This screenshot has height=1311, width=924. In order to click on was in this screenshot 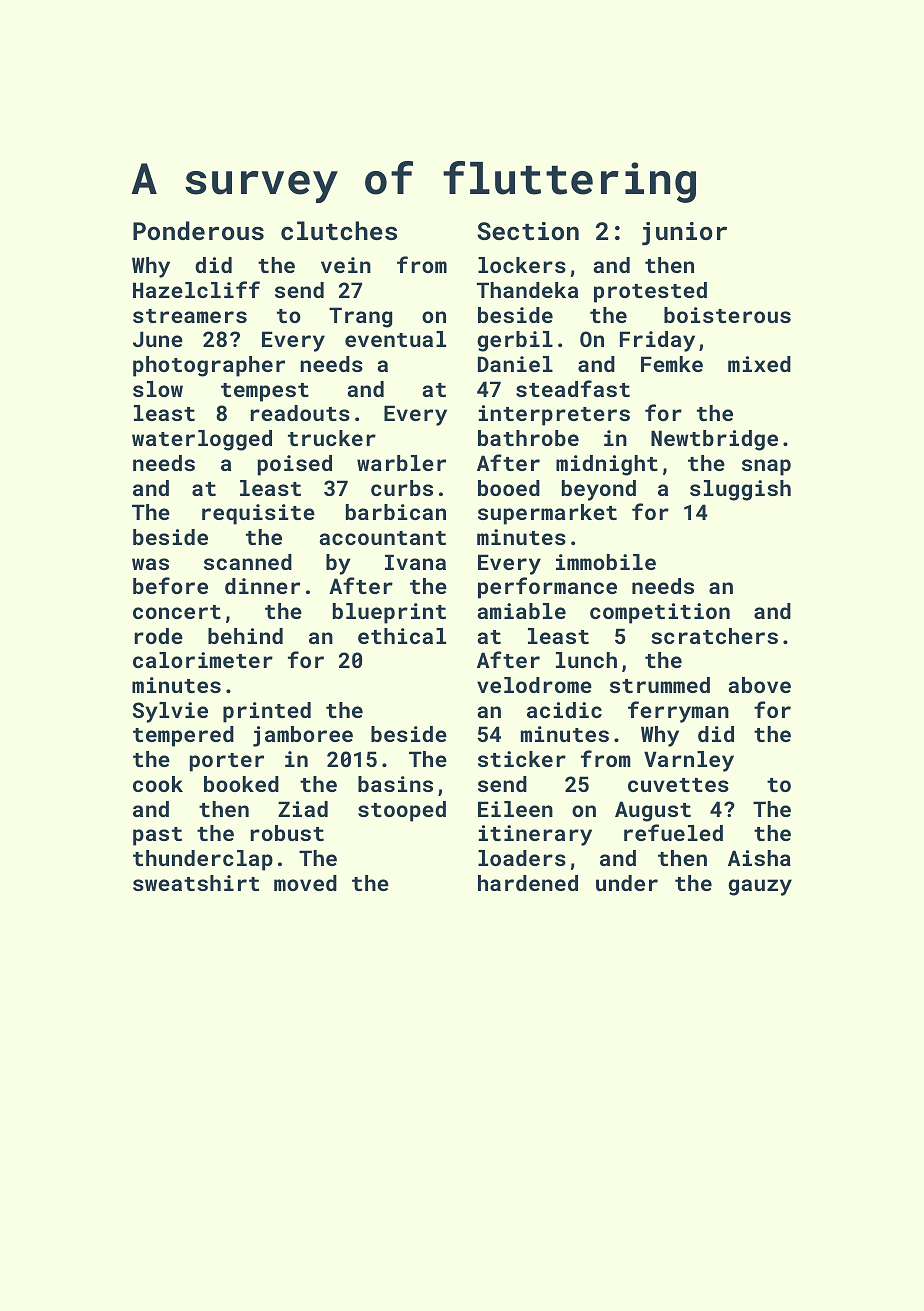, I will do `click(150, 564)`.
